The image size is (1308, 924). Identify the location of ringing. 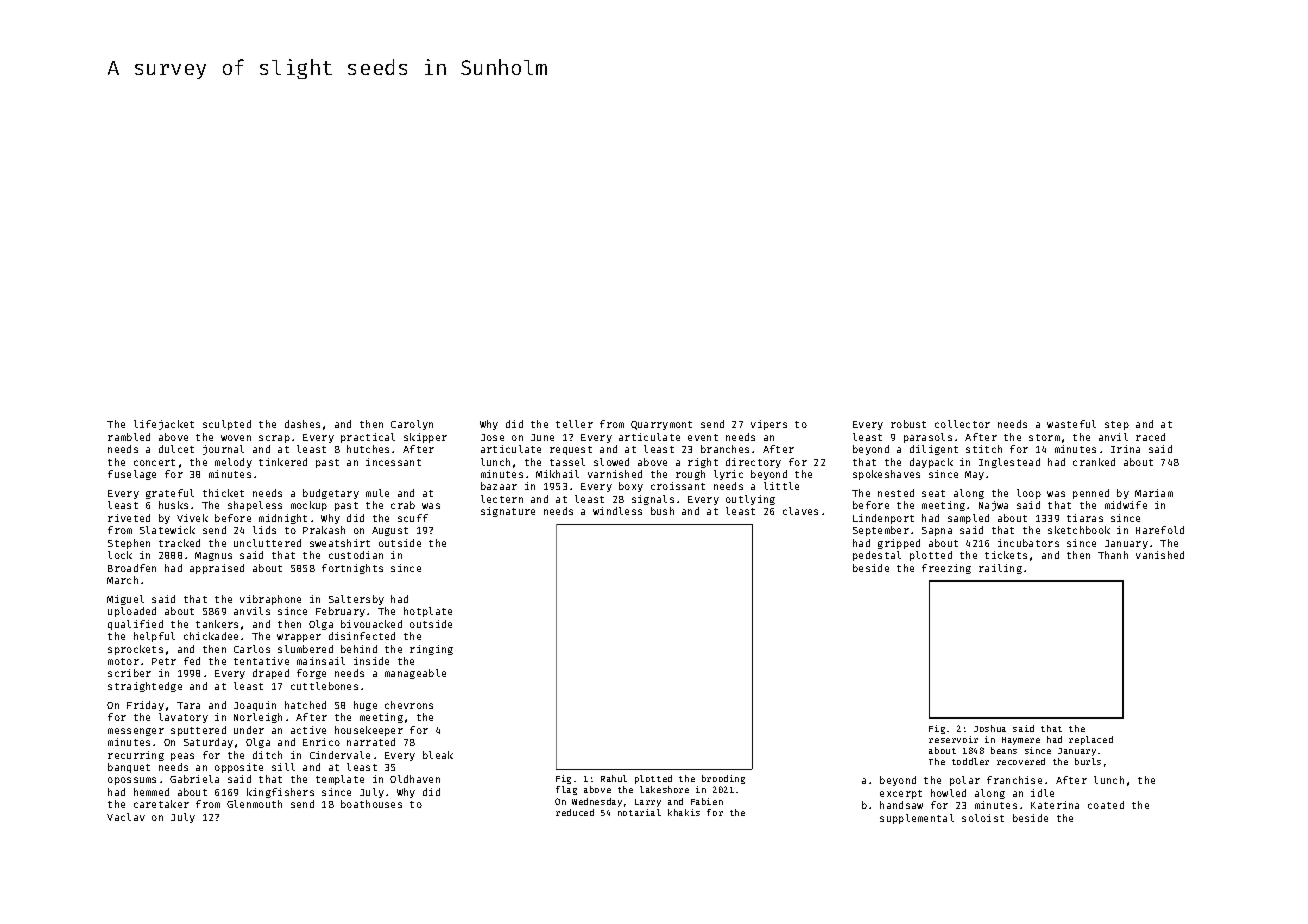
(431, 650).
